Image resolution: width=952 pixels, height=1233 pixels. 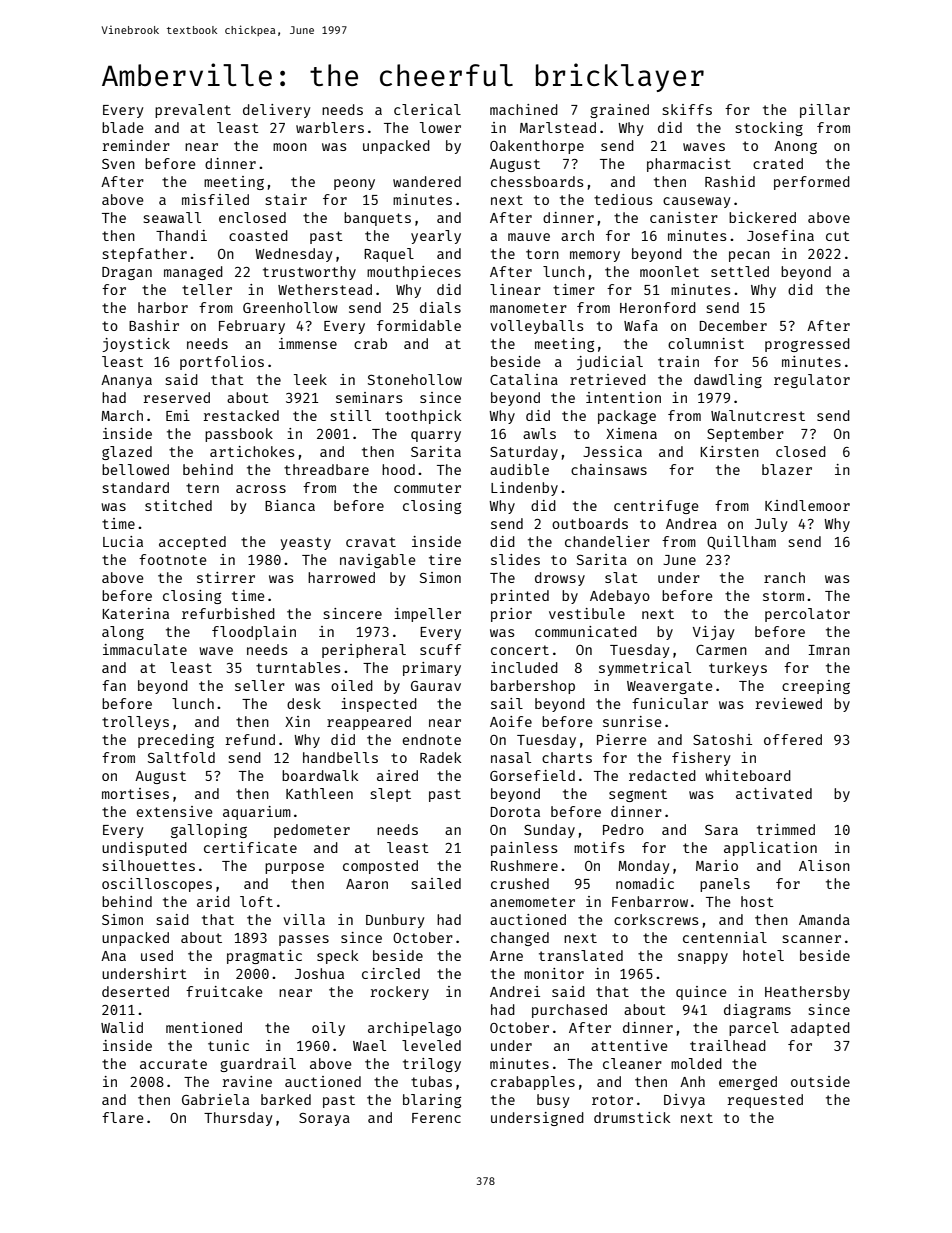 I want to click on Satoshi, so click(x=722, y=739).
